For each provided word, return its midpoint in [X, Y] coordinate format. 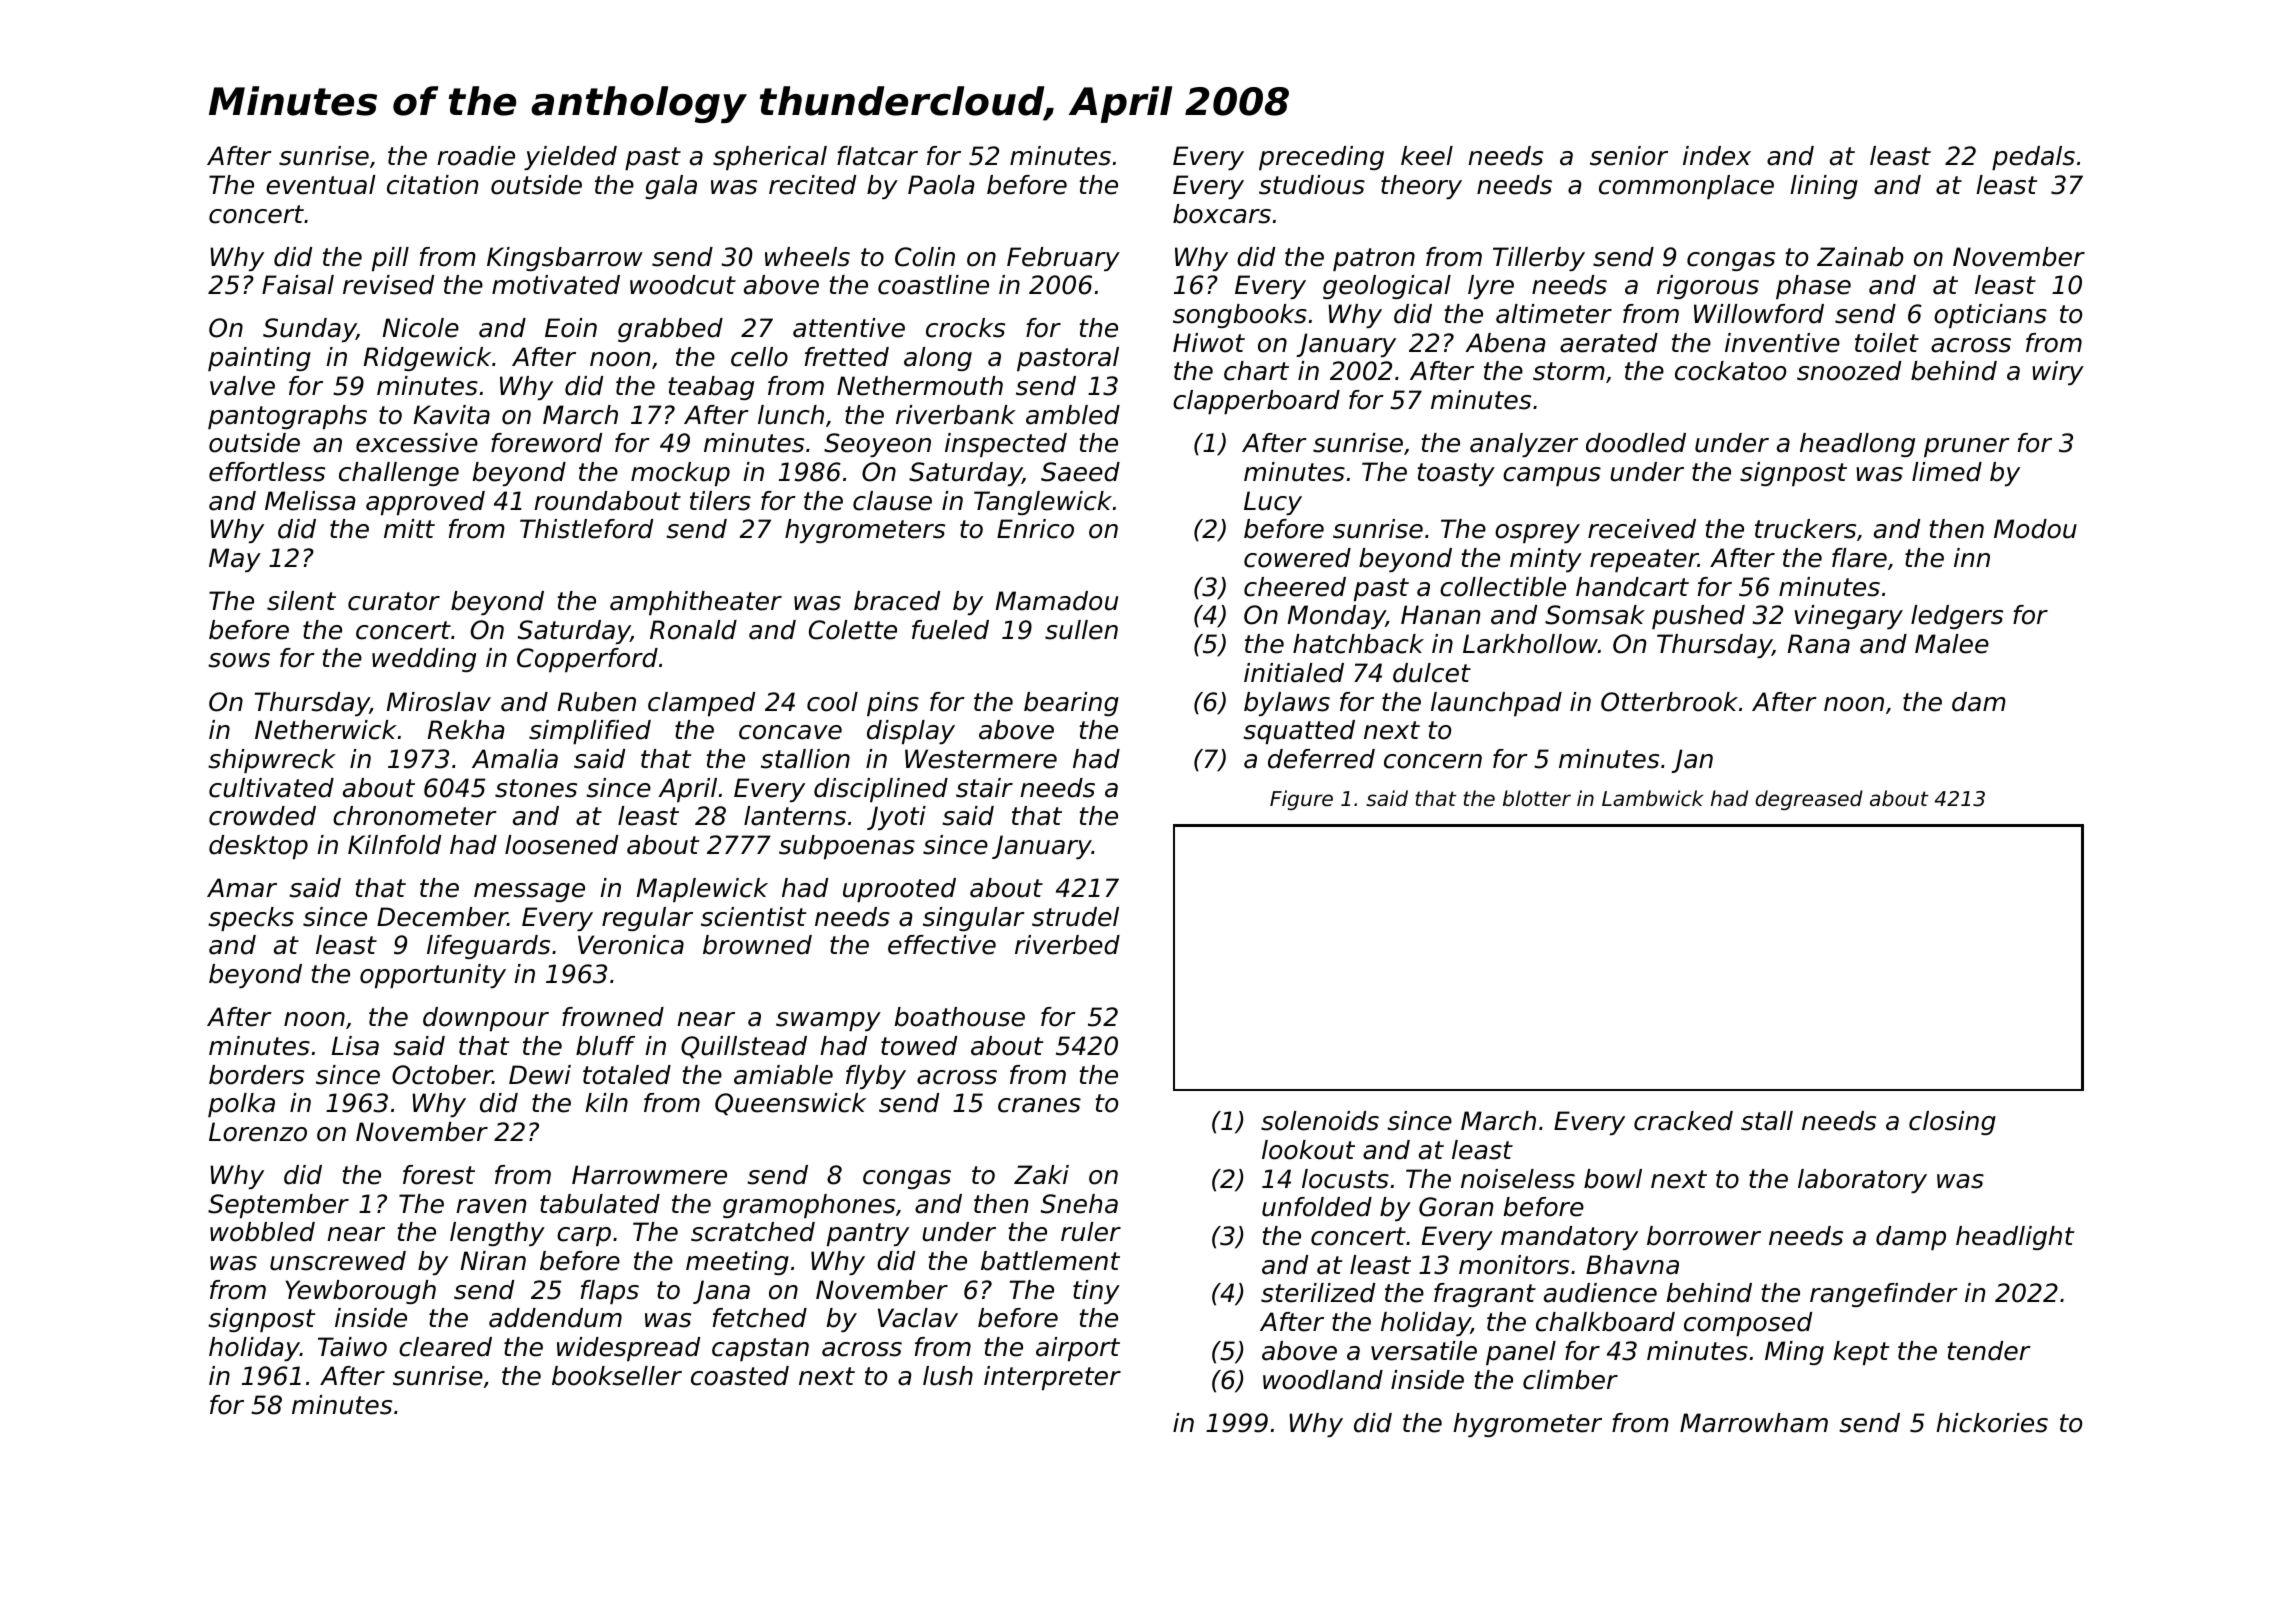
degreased [1809, 800]
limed [1947, 472]
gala [671, 187]
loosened [561, 845]
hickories [1992, 1423]
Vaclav [918, 1318]
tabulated [600, 1204]
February [1063, 259]
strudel [1075, 917]
